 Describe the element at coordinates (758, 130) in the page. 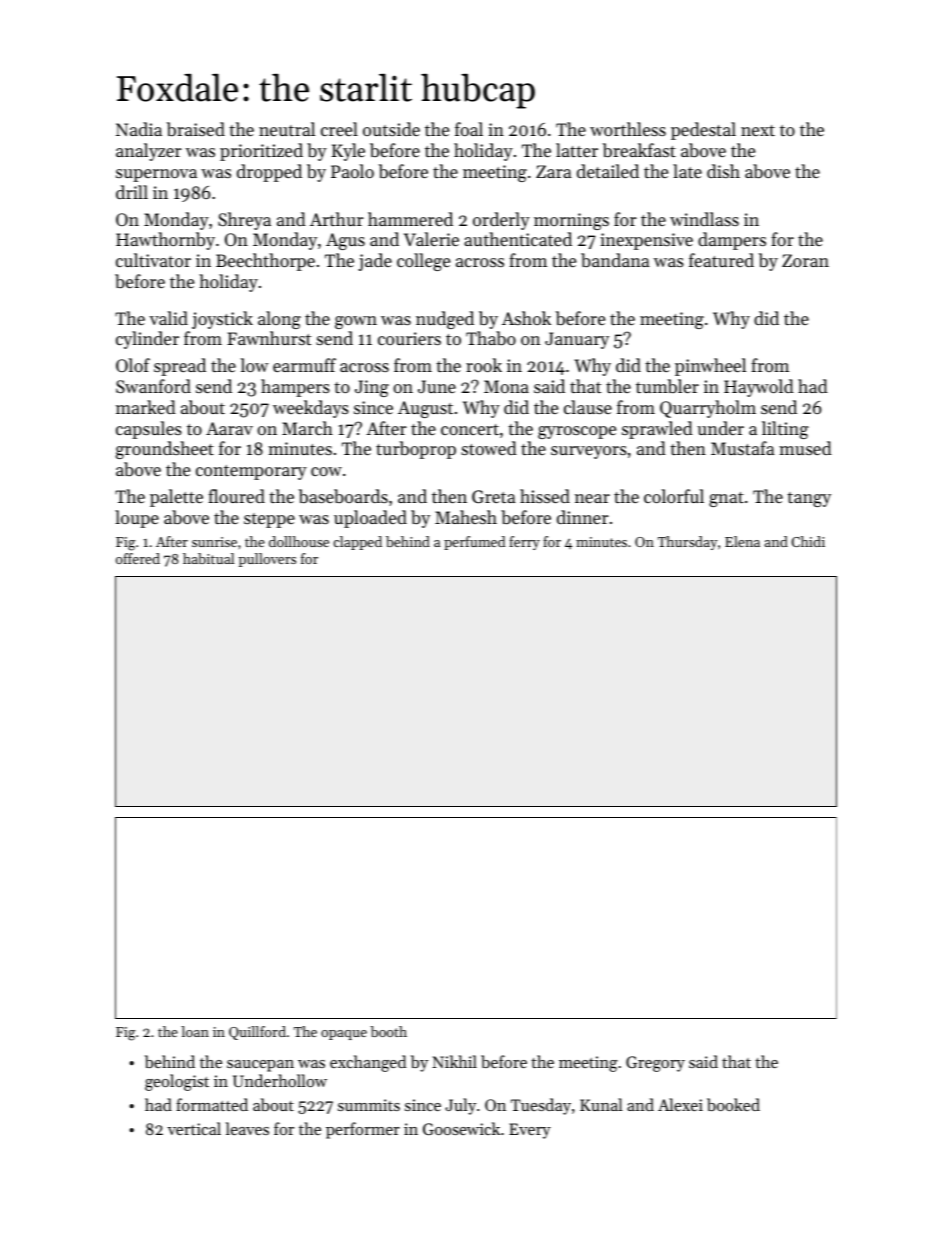

I see `next` at that location.
